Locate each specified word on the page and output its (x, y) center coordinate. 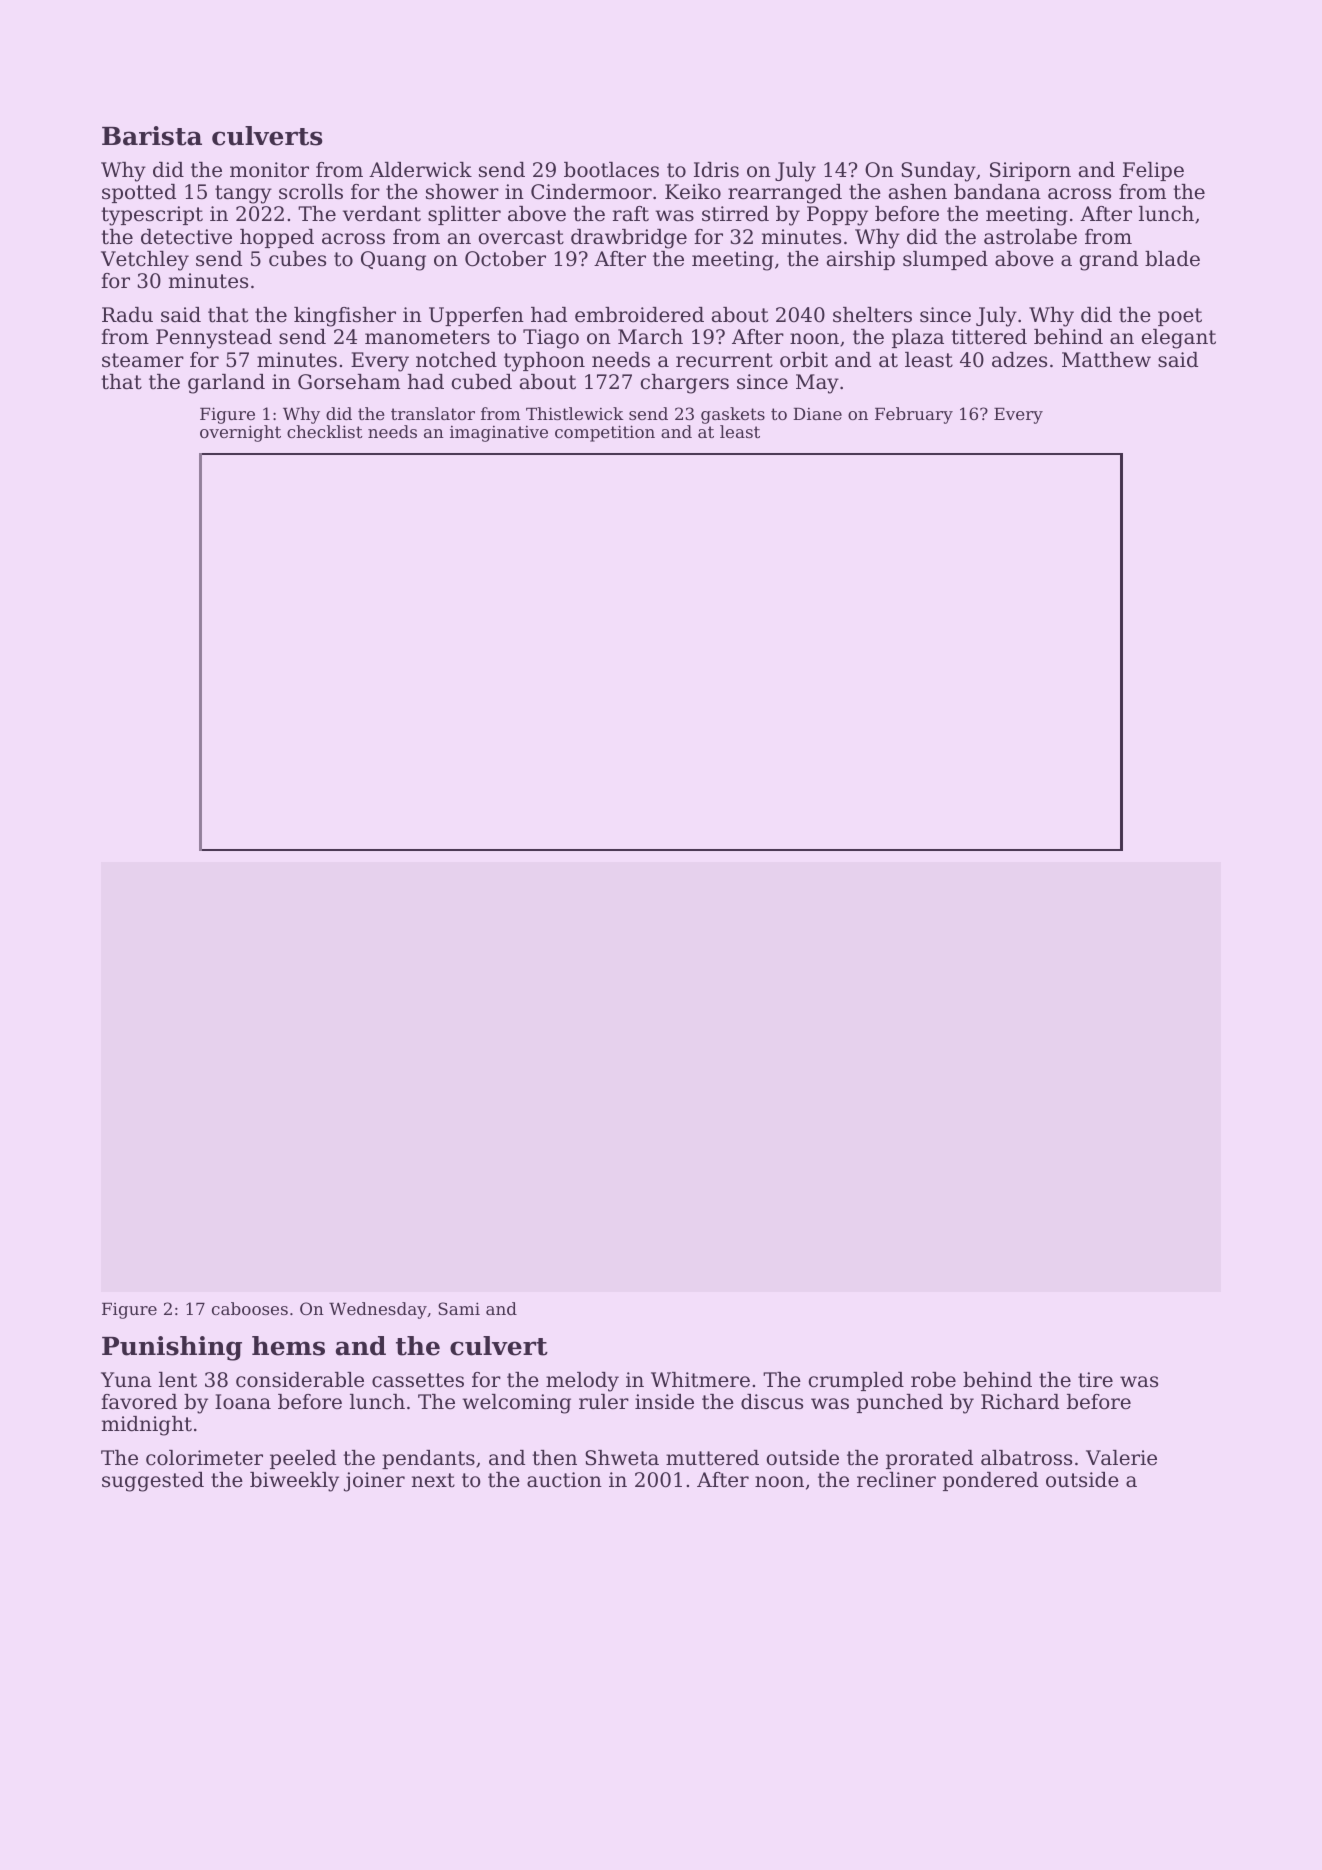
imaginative (499, 434)
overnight (240, 433)
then (554, 1457)
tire (1095, 1380)
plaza (918, 338)
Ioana (243, 1402)
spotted (139, 193)
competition (605, 433)
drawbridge (629, 239)
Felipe (1153, 171)
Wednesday (378, 1310)
